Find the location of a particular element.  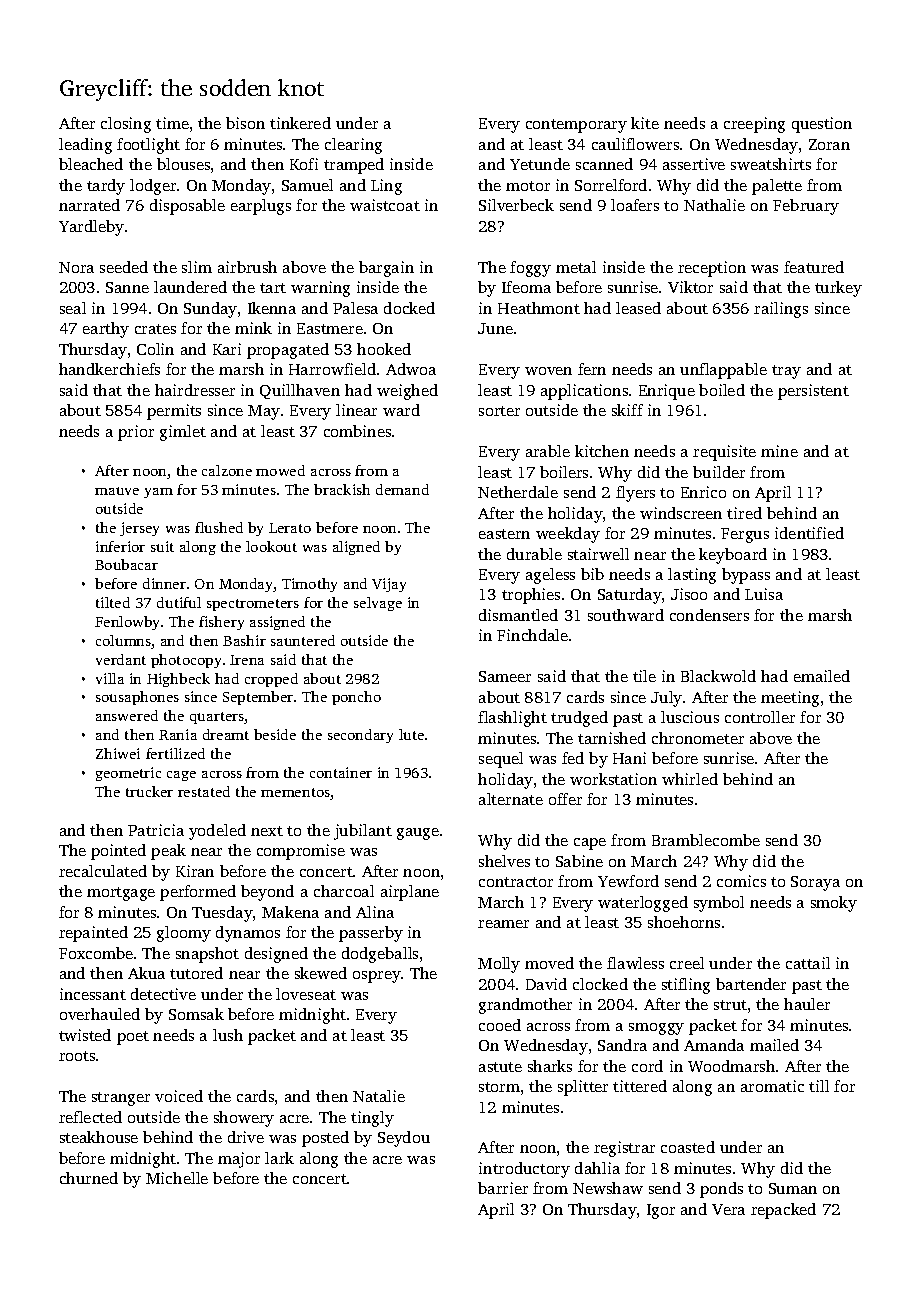

controller is located at coordinates (760, 717).
